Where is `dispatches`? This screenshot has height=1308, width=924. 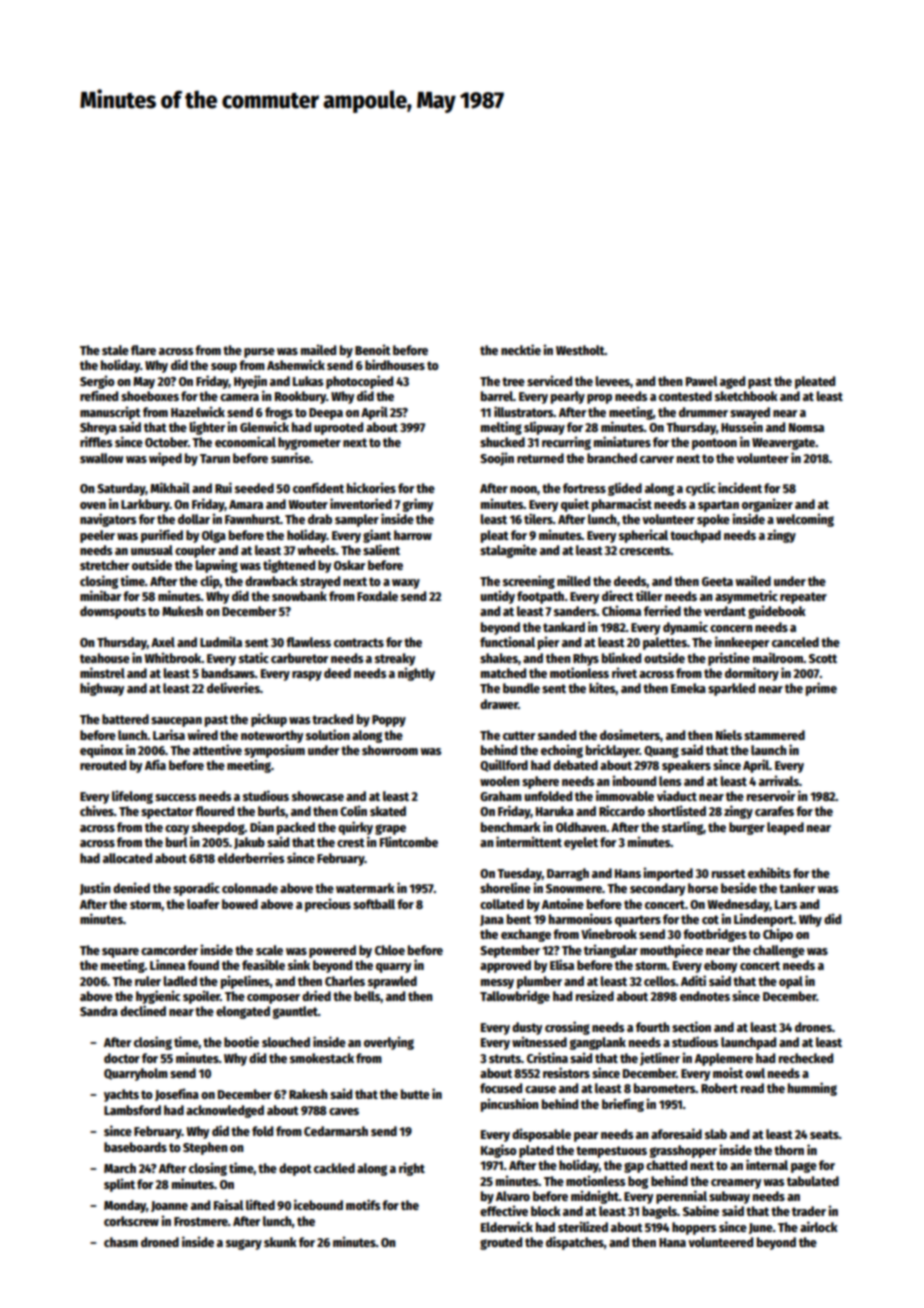 dispatches is located at coordinates (575, 1243).
